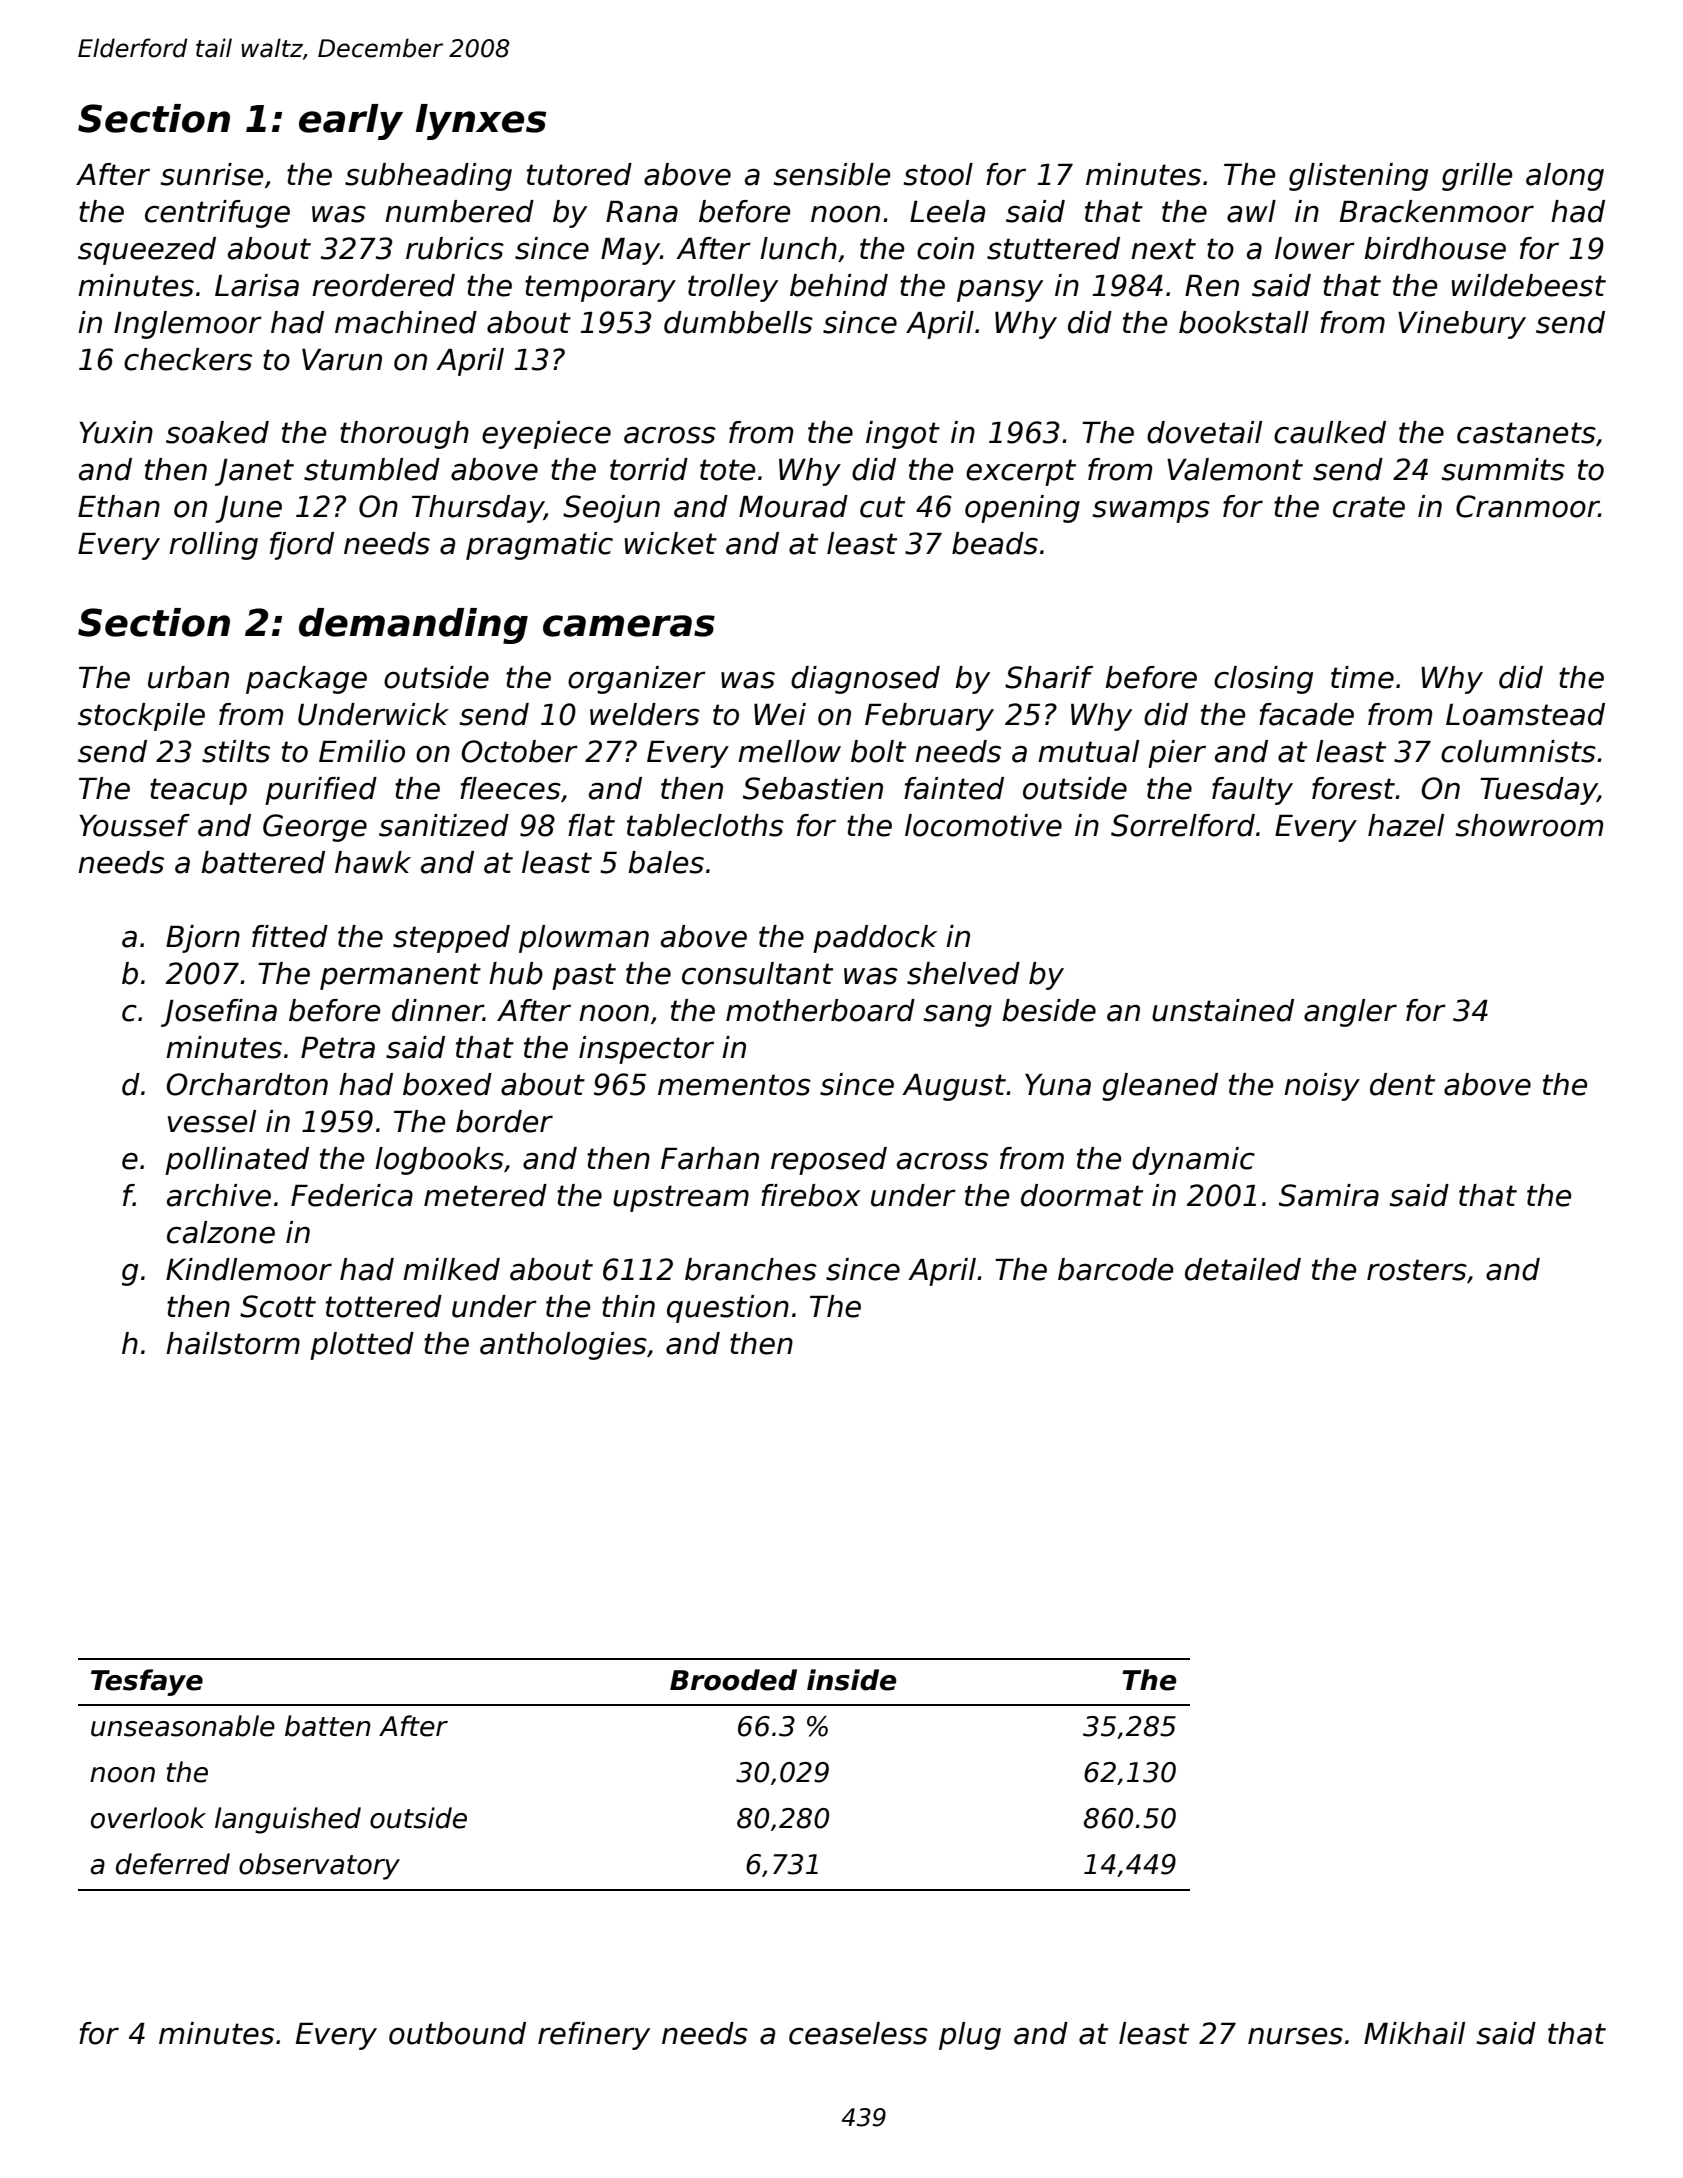 The image size is (1683, 2178). What do you see at coordinates (811, 1195) in the document?
I see `firebox` at bounding box center [811, 1195].
